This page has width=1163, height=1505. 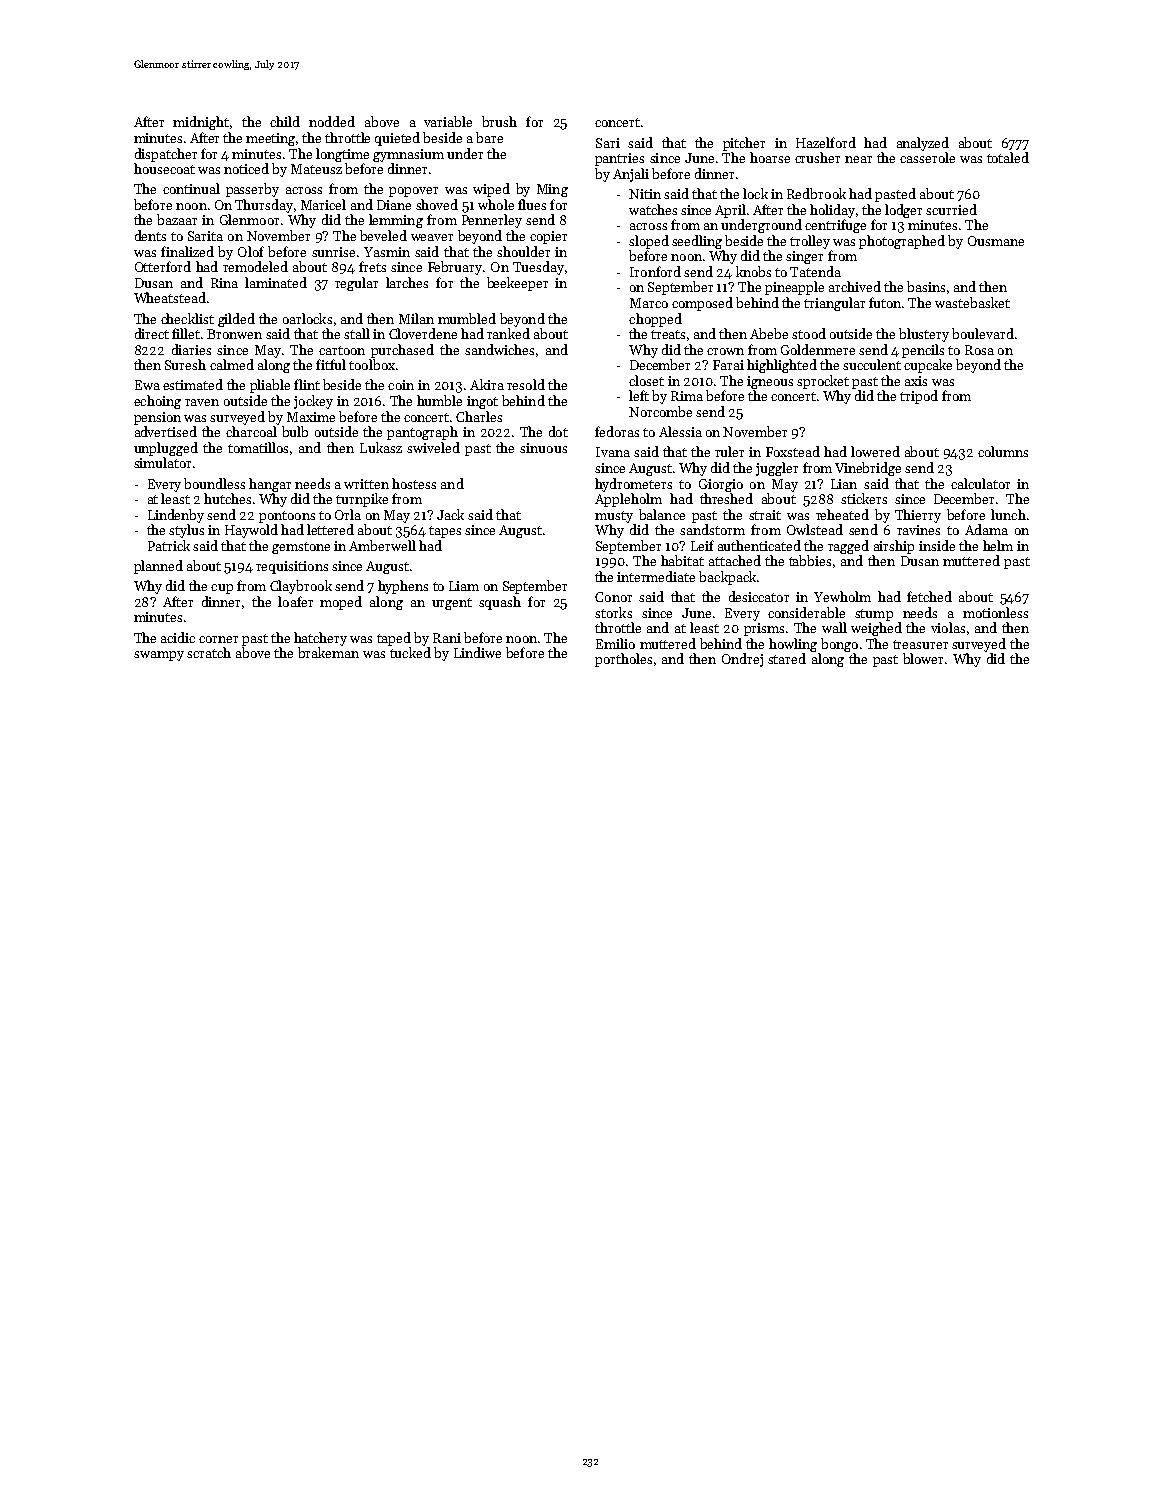 What do you see at coordinates (619, 159) in the page?
I see `pantries` at bounding box center [619, 159].
